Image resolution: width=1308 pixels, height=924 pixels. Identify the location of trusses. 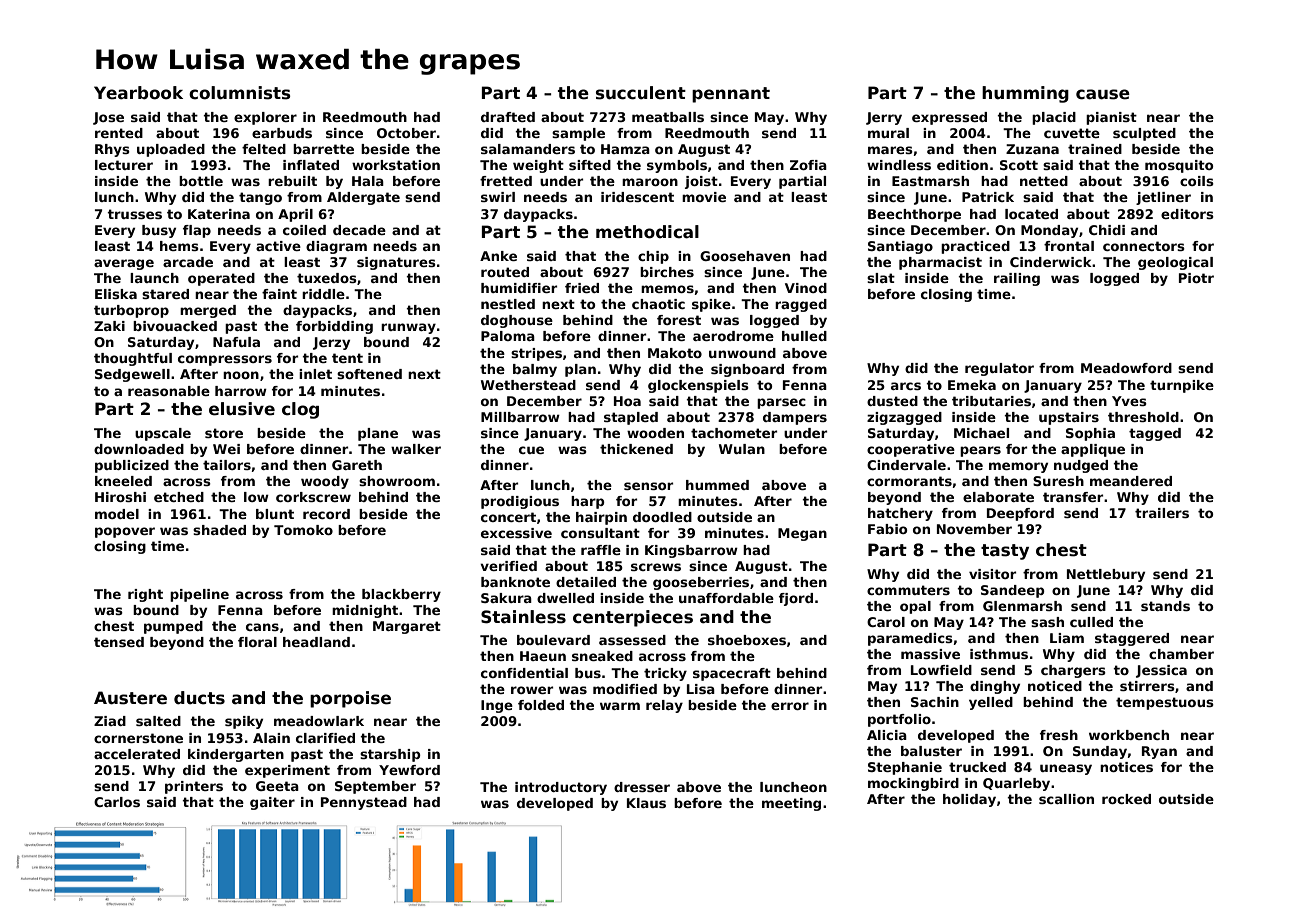
(134, 214).
